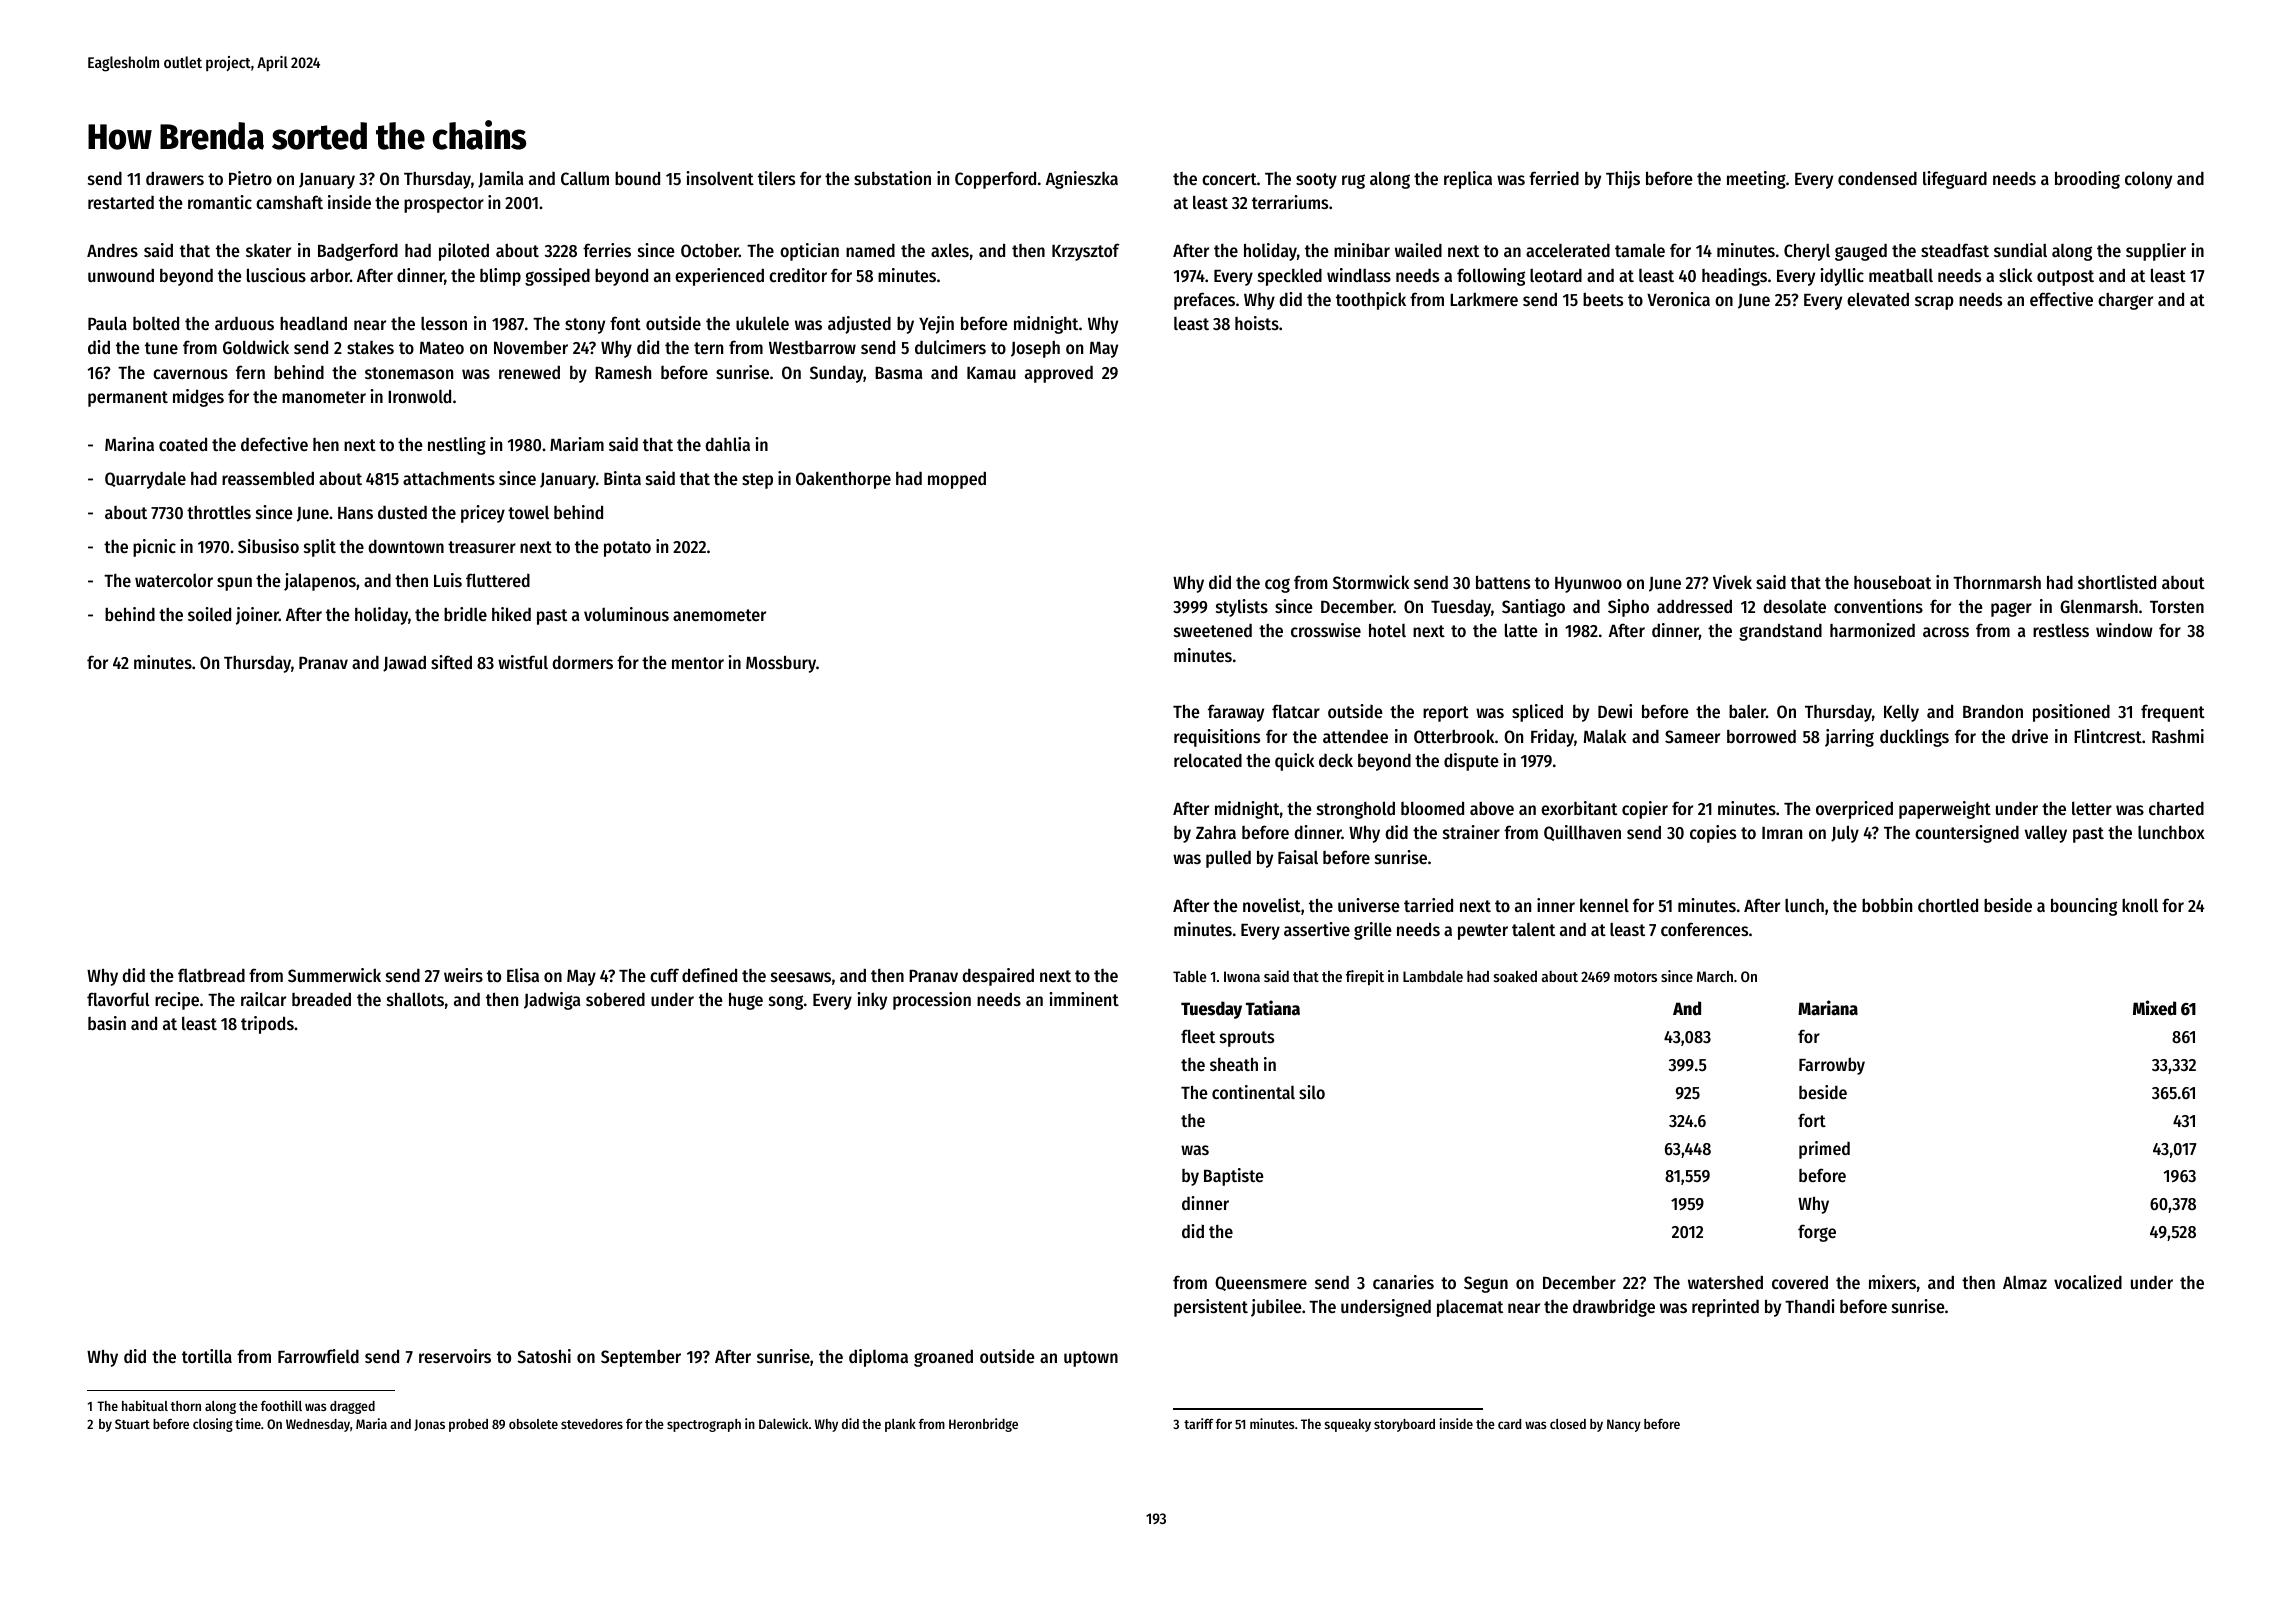 The image size is (2292, 1620). What do you see at coordinates (1756, 180) in the image?
I see `meeting` at bounding box center [1756, 180].
